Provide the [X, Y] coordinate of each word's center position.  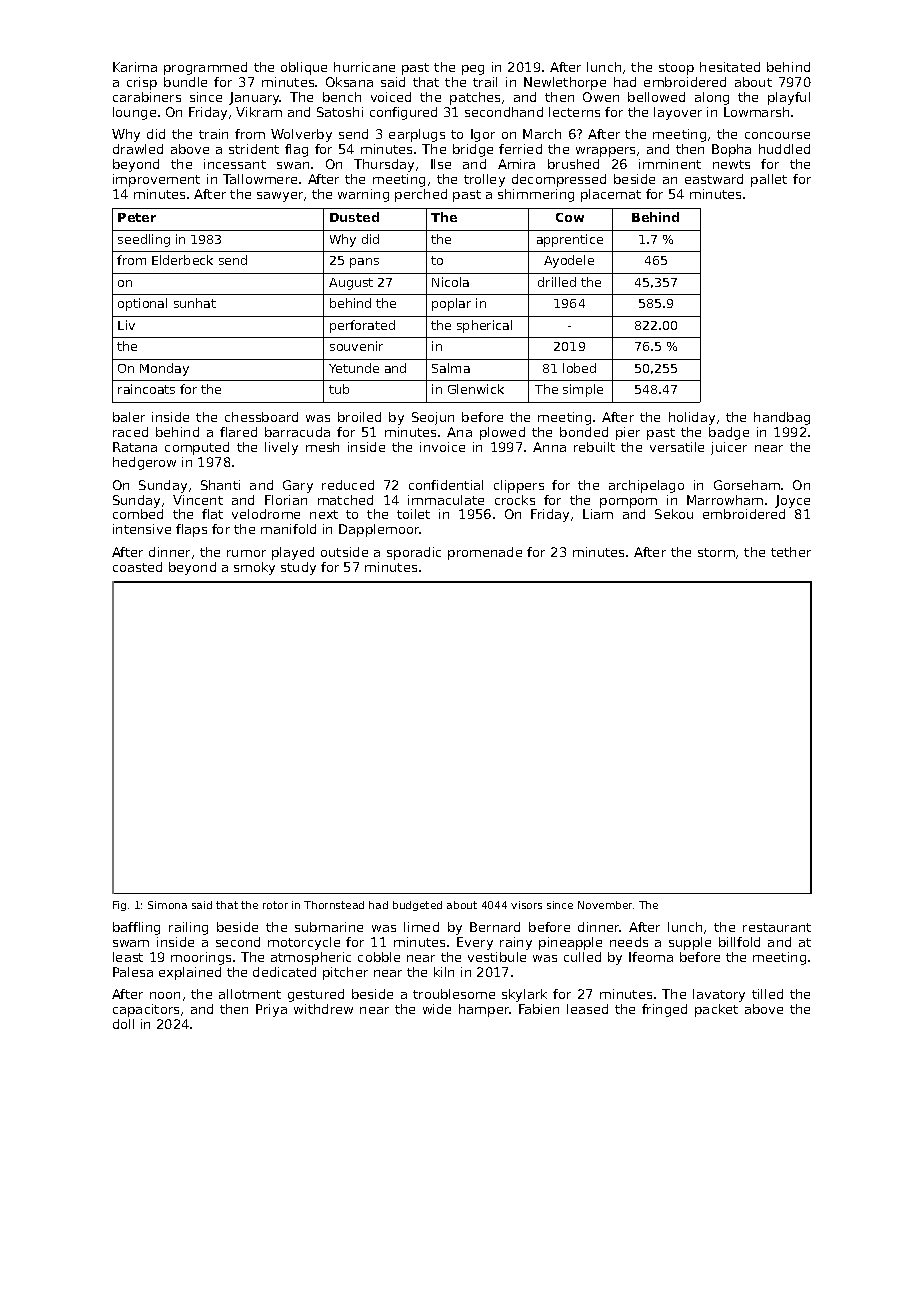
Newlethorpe [565, 83]
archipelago [646, 486]
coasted [137, 567]
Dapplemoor [379, 530]
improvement [156, 180]
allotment [250, 994]
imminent [670, 164]
